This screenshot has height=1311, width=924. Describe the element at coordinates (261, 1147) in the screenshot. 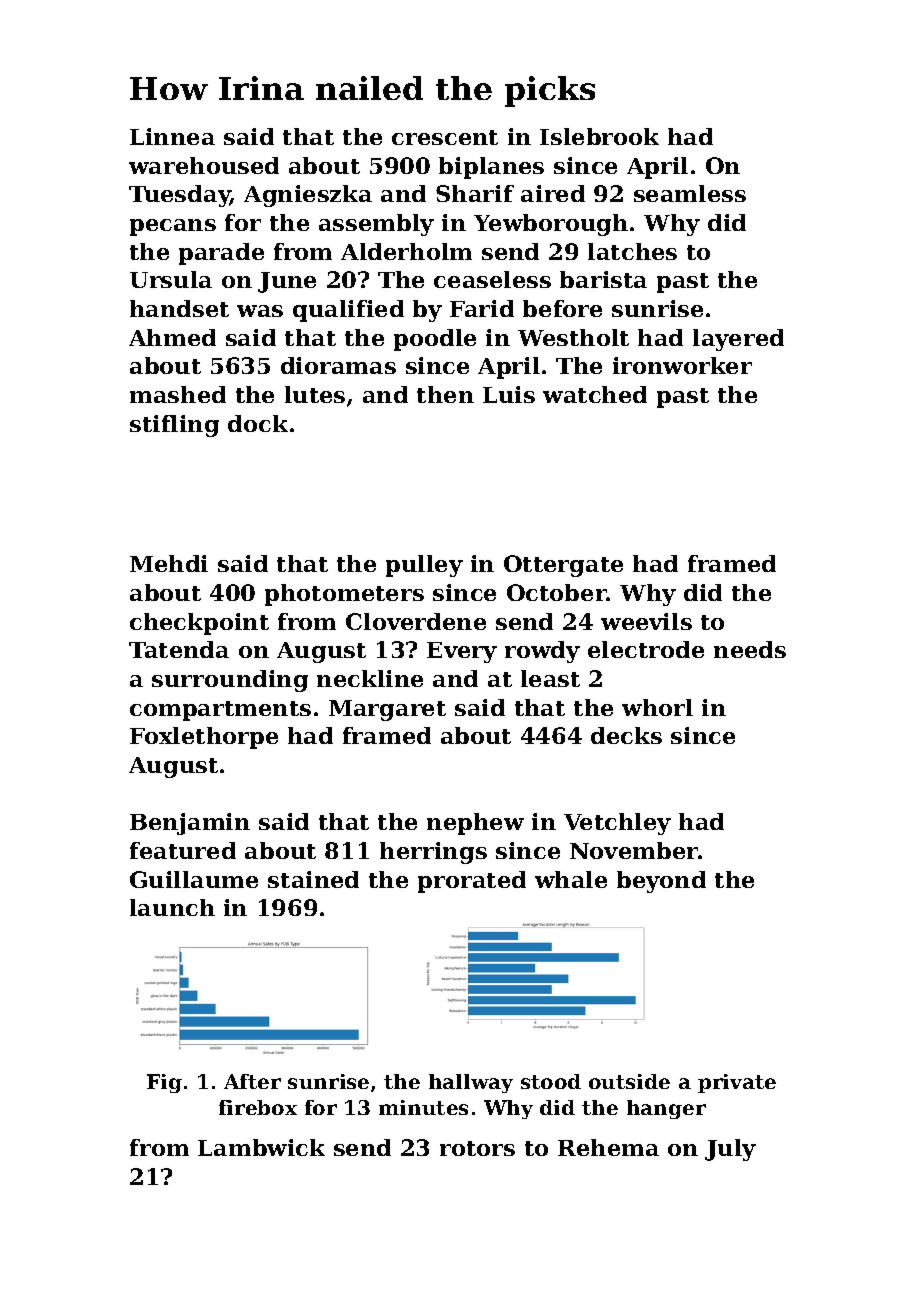

I see `Lambwick` at that location.
